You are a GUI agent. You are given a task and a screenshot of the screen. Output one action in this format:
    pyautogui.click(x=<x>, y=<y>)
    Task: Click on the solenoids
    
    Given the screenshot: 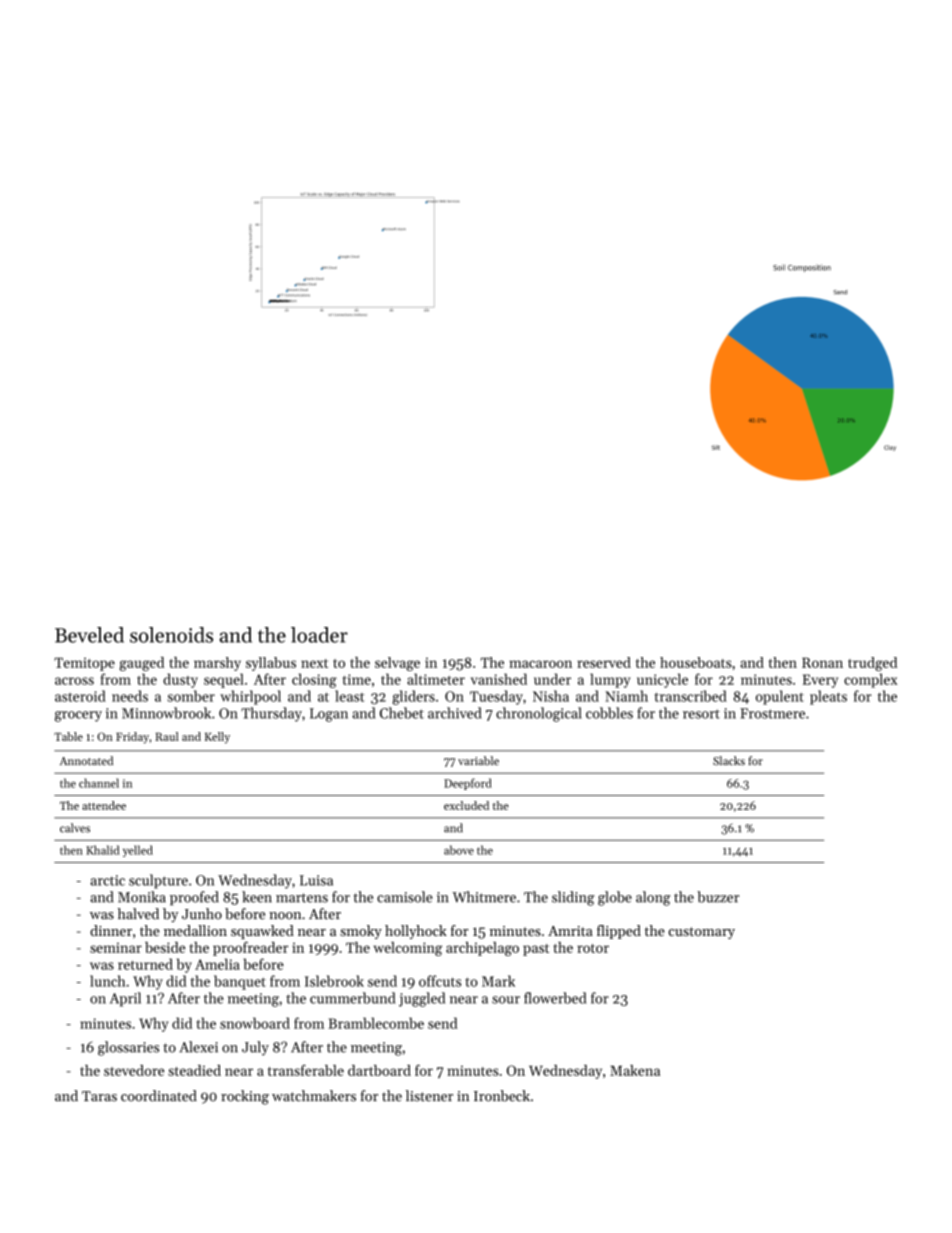 What is the action you would take?
    pyautogui.click(x=171, y=635)
